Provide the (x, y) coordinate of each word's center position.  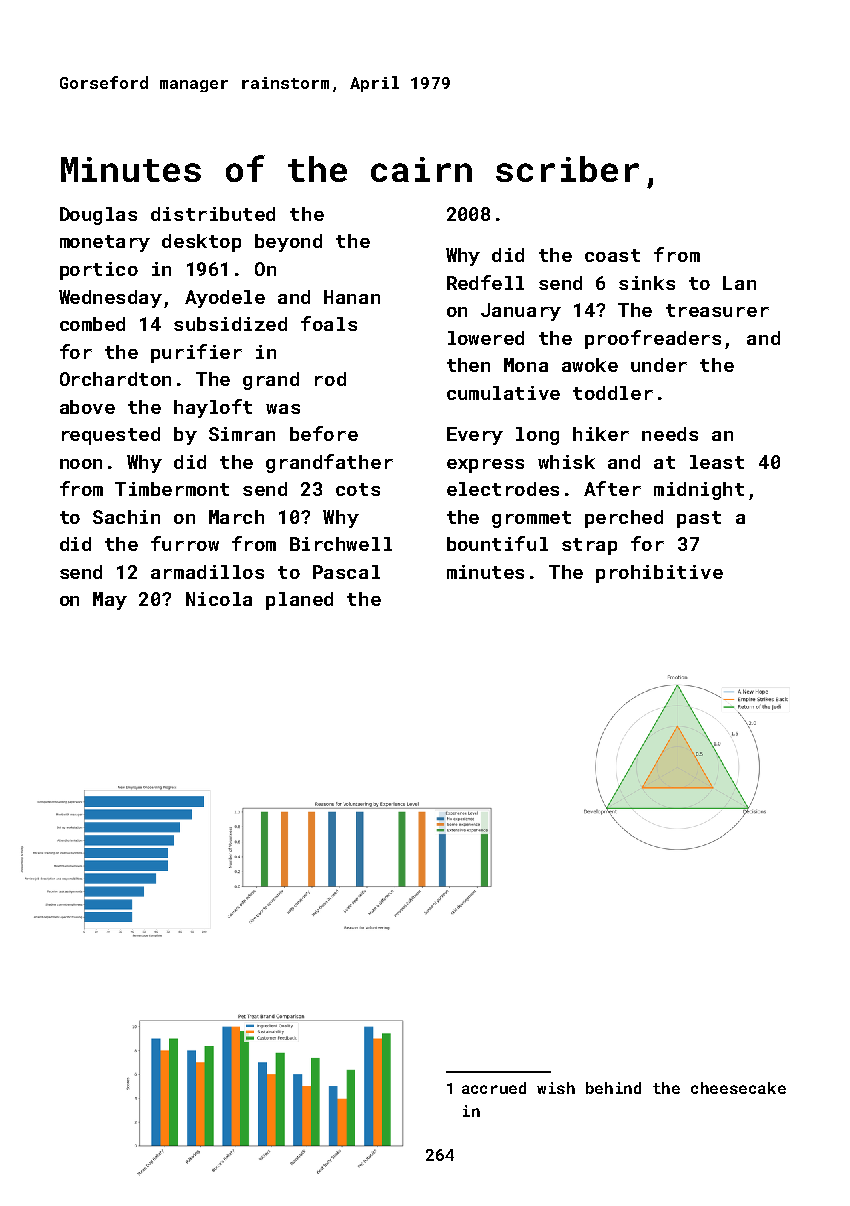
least (717, 462)
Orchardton (115, 379)
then (468, 365)
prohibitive (659, 574)
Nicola (219, 599)
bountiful (497, 543)
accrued (494, 1088)
